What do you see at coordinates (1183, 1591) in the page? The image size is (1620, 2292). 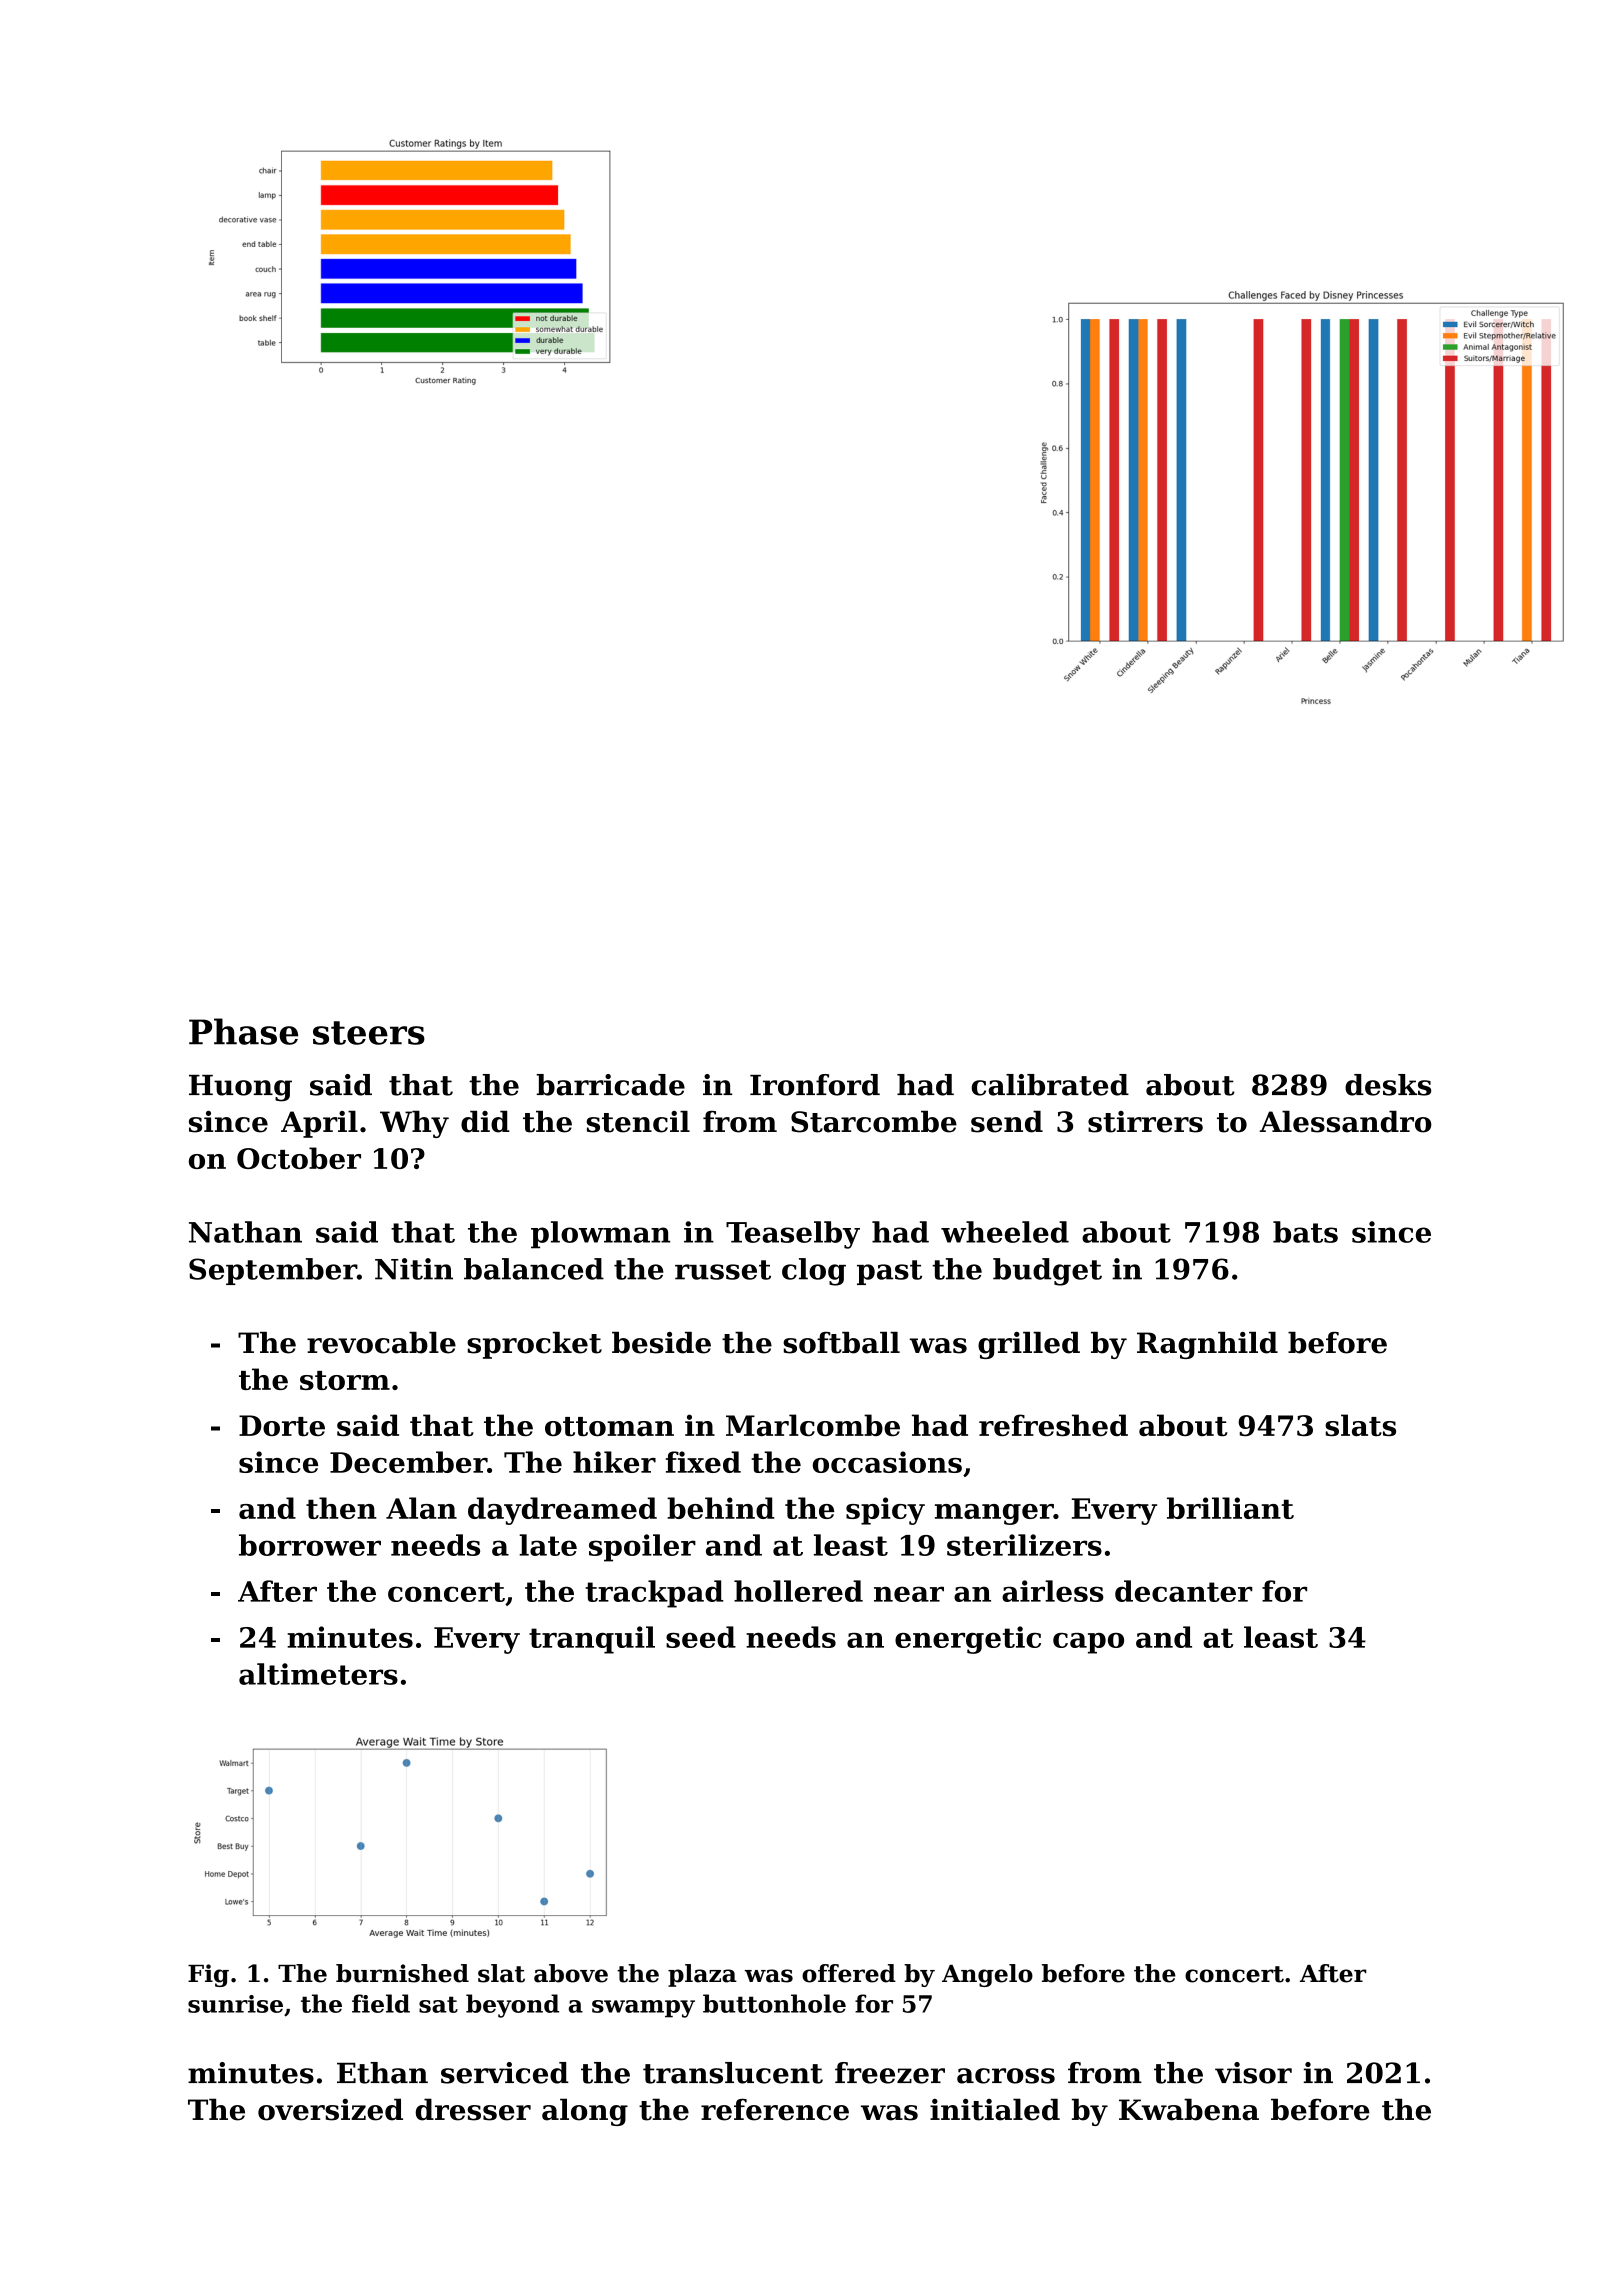 I see `decanter` at bounding box center [1183, 1591].
